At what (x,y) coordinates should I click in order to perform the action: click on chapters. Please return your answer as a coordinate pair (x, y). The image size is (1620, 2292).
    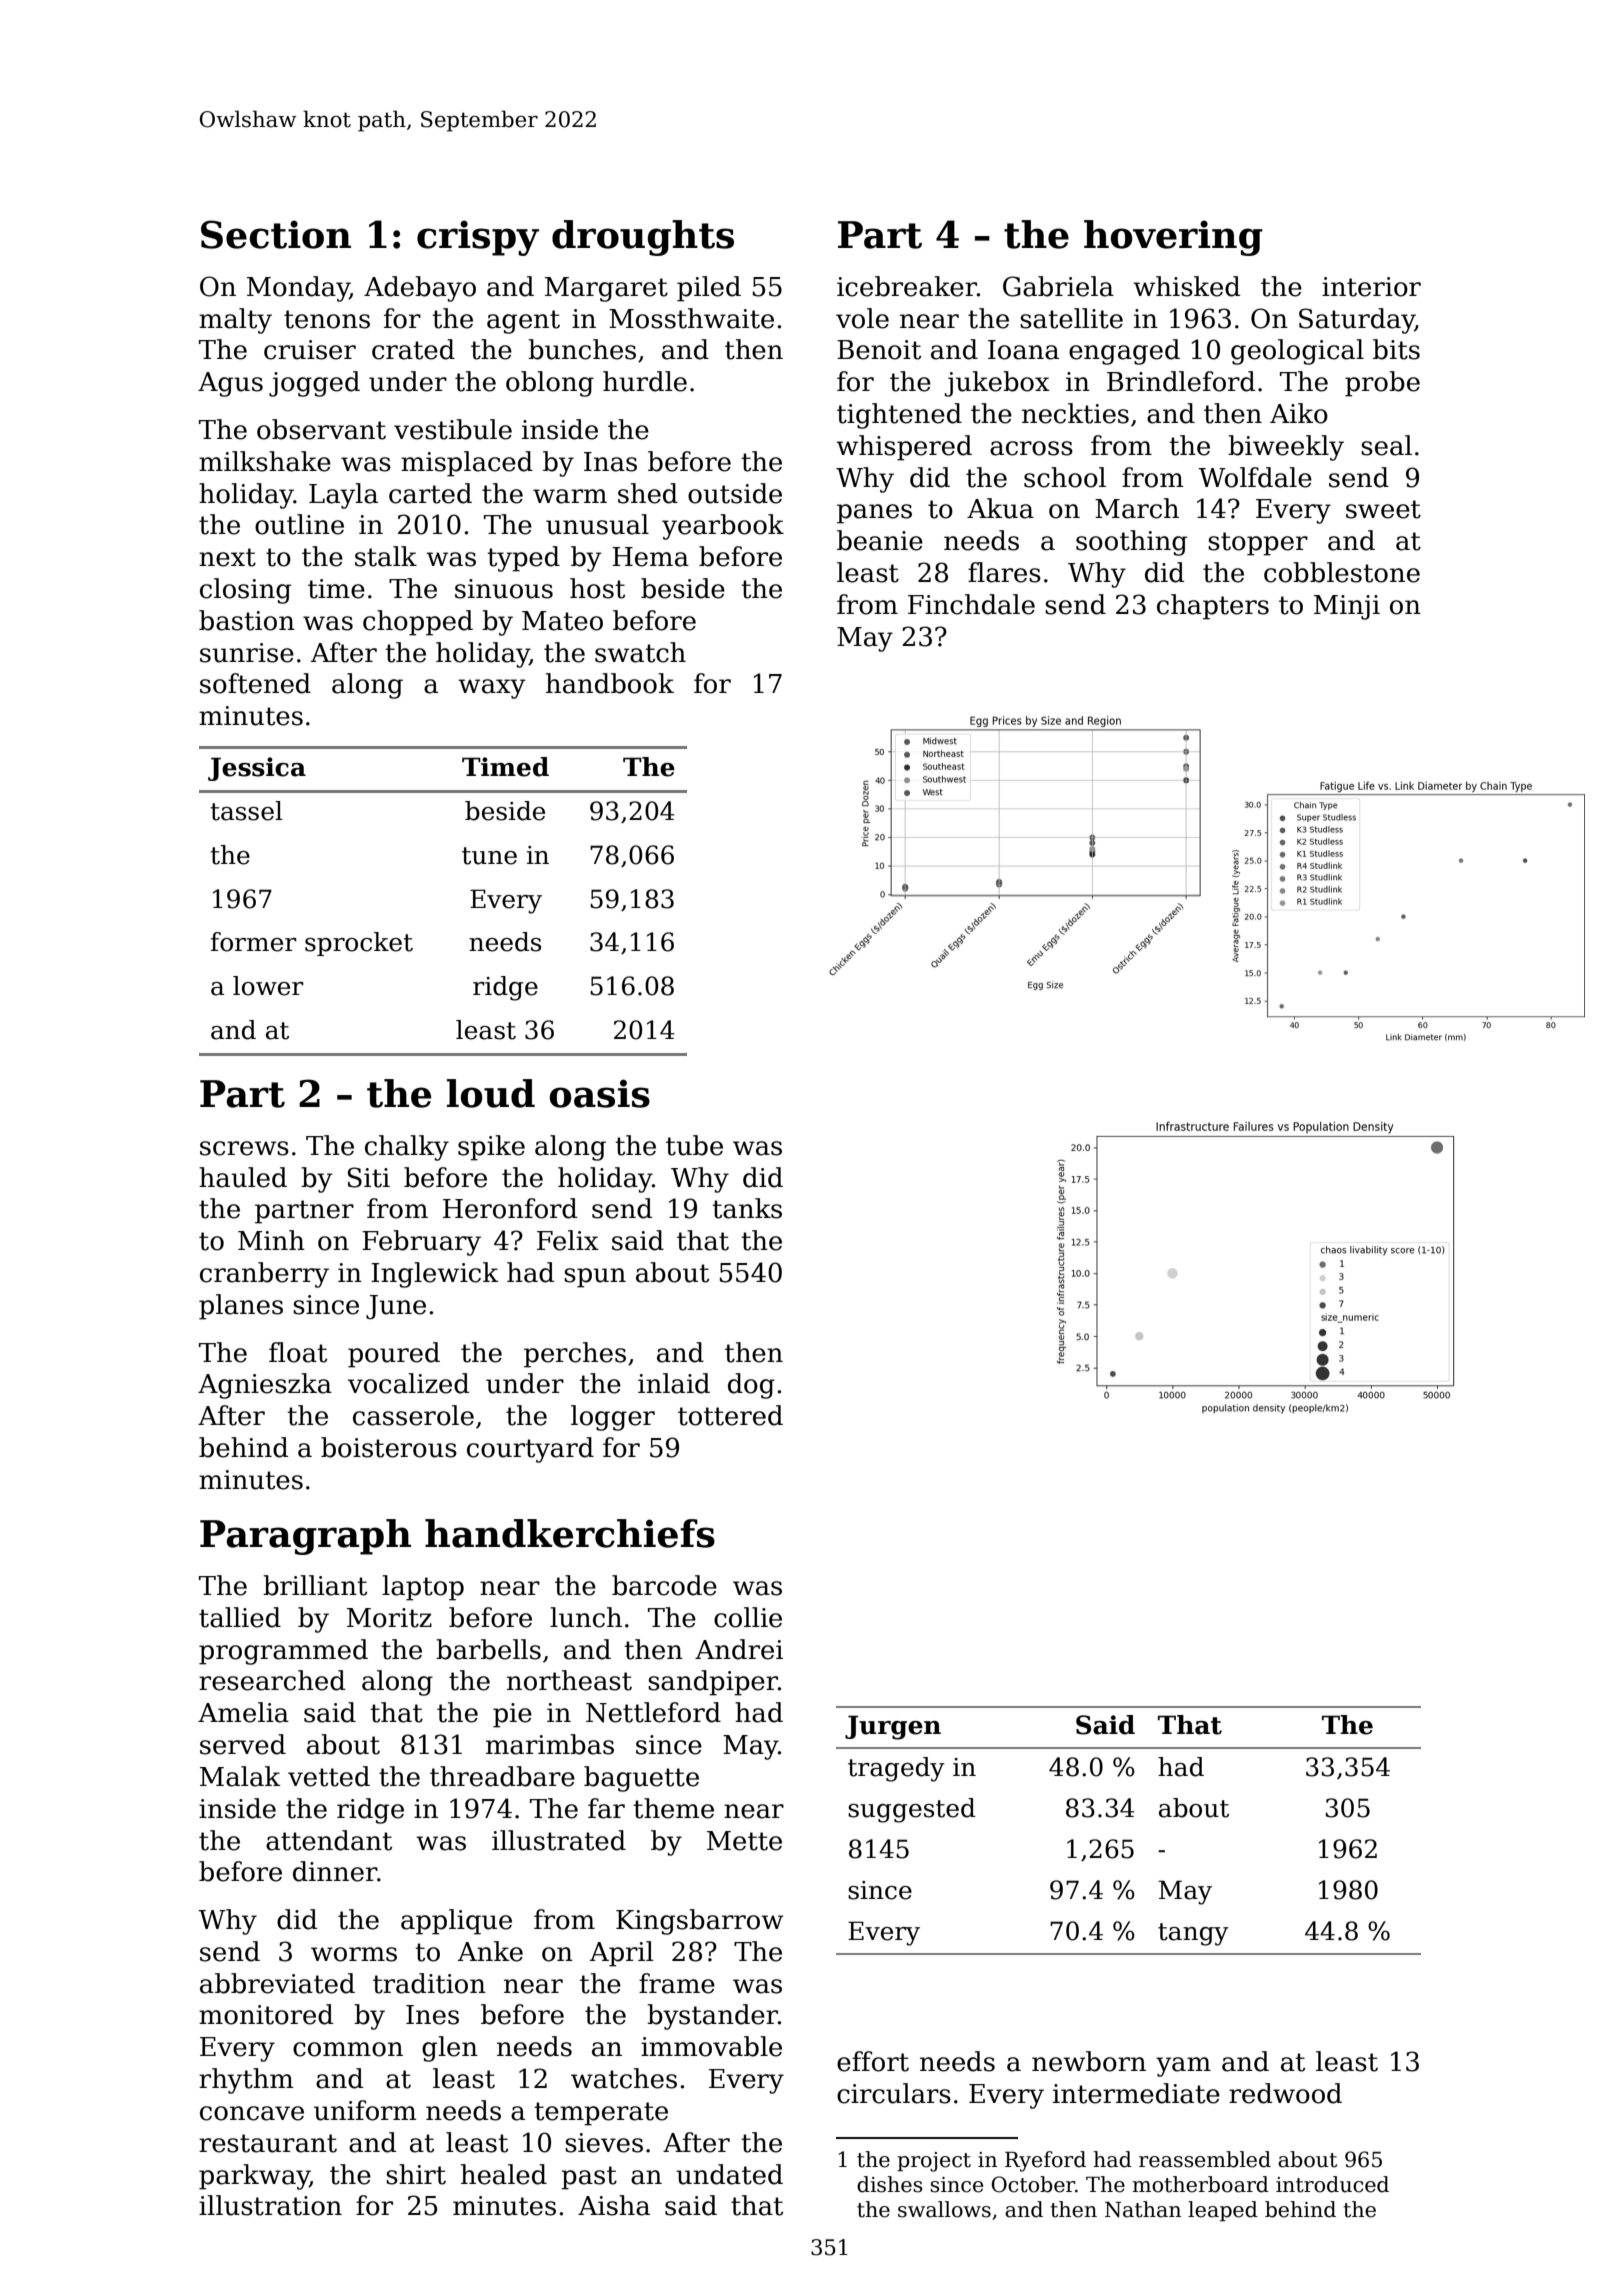
    Looking at the image, I should click on (1213, 607).
